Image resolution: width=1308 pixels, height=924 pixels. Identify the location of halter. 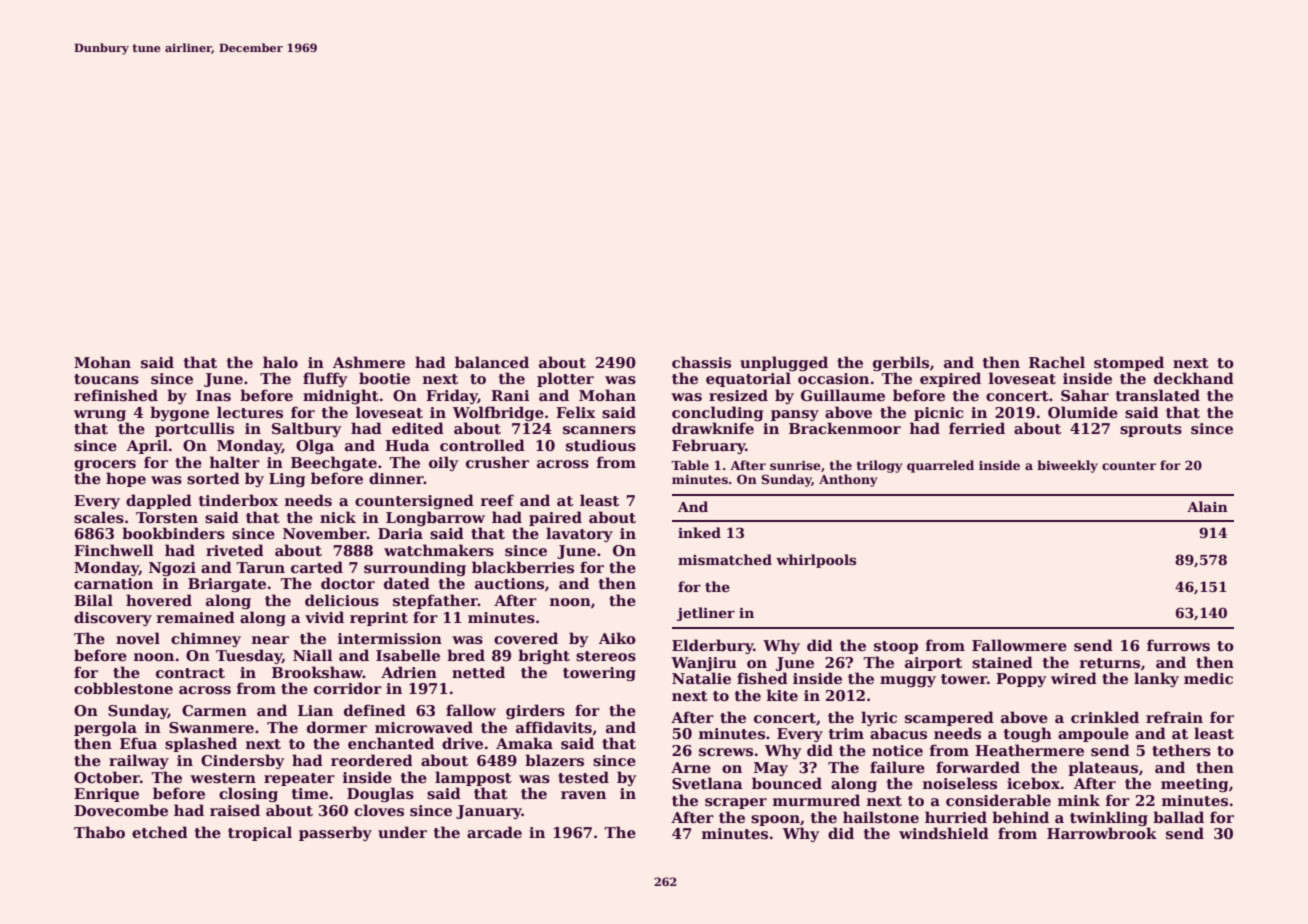
(235, 462).
